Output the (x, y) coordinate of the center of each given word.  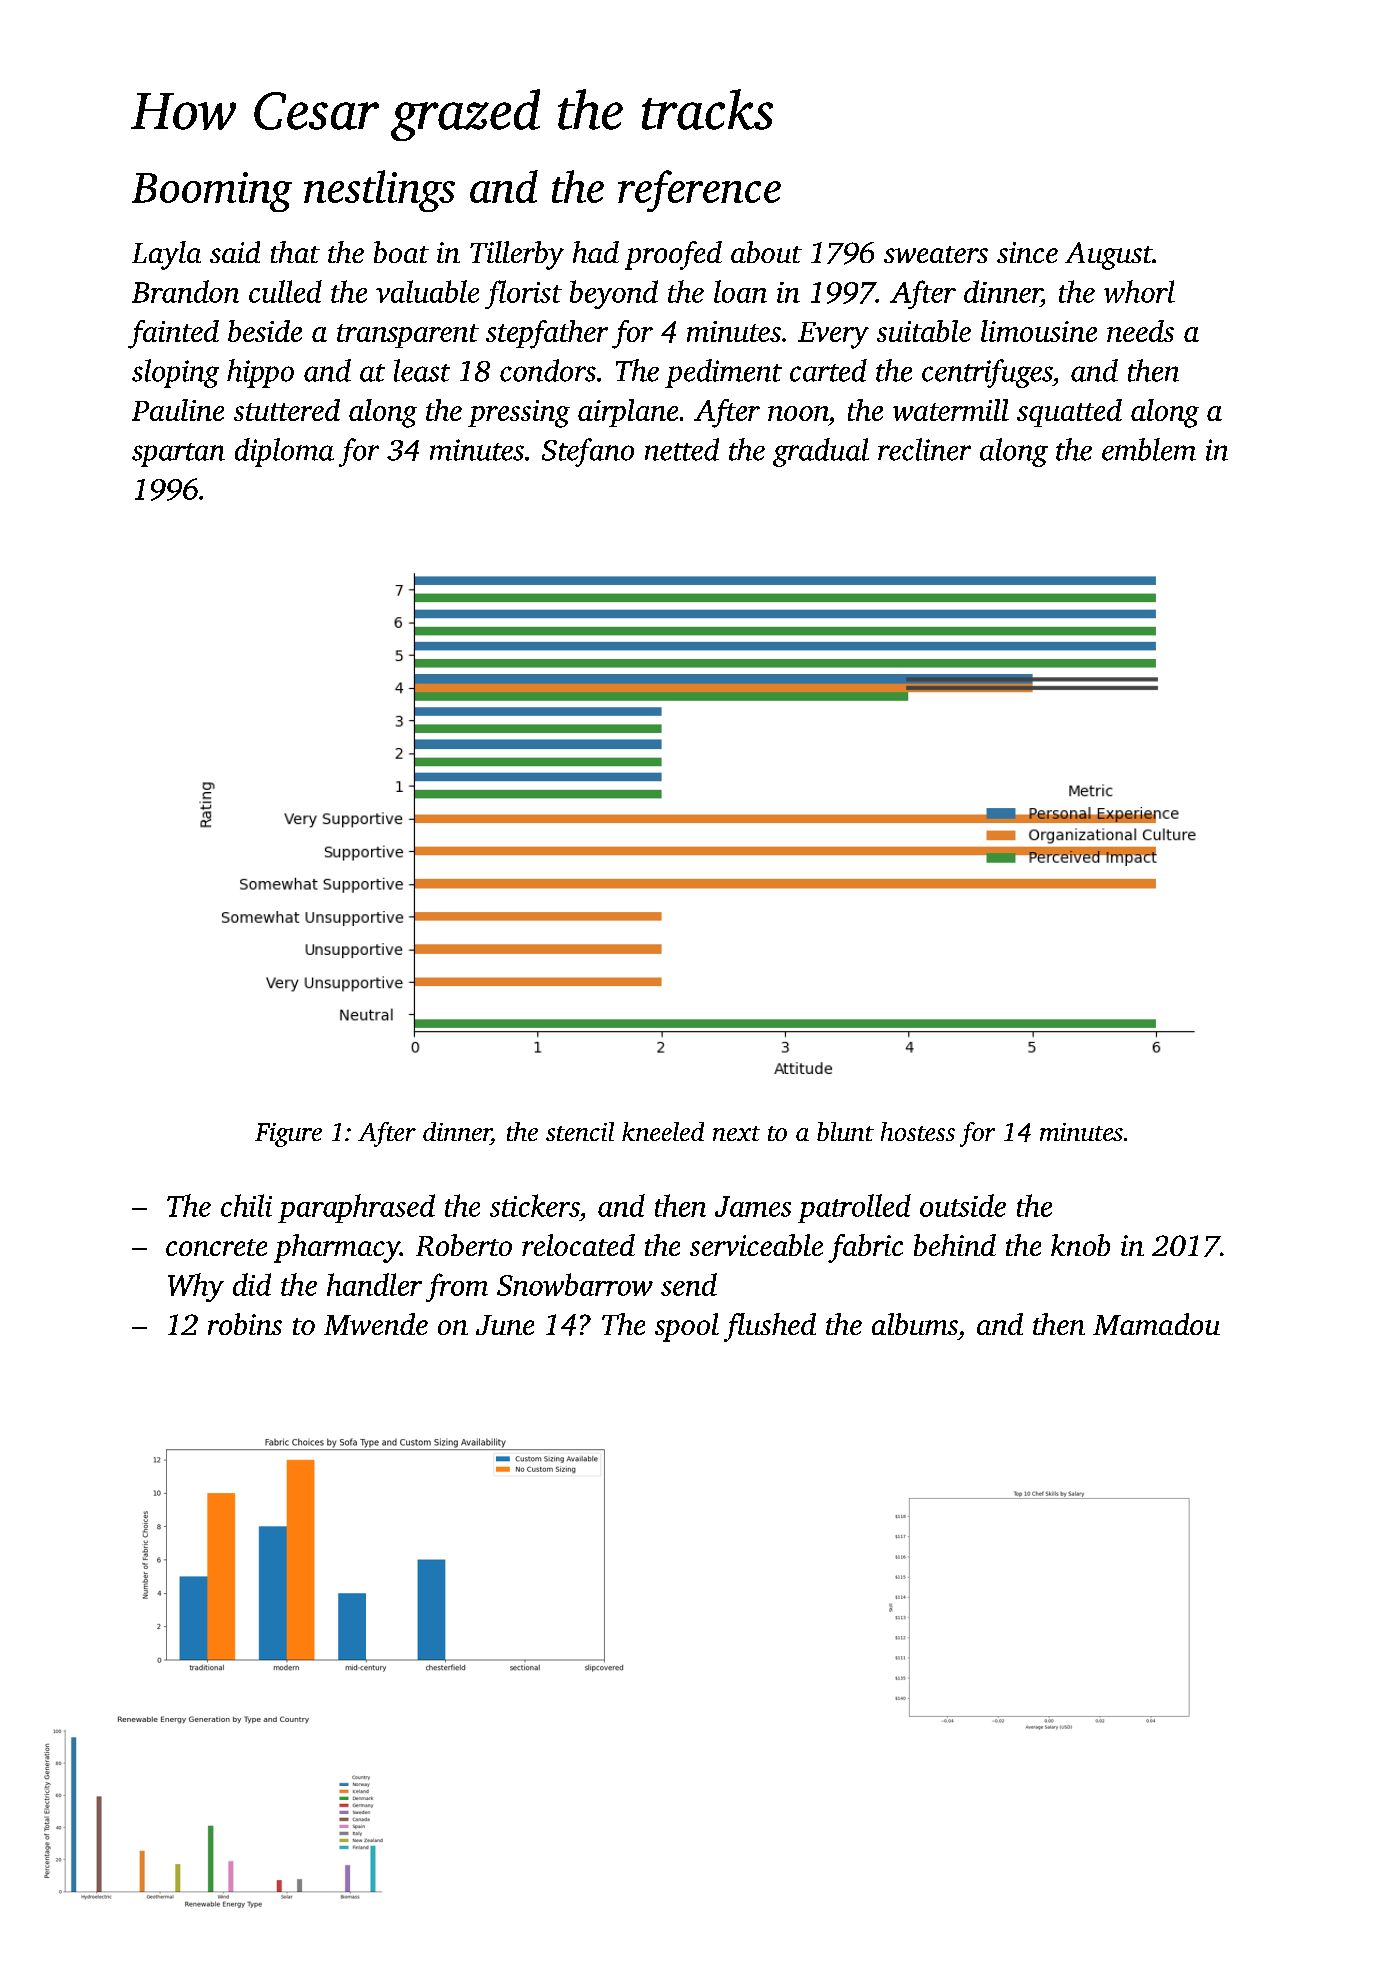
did (252, 1284)
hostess (918, 1131)
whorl (1139, 291)
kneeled (663, 1131)
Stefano (588, 452)
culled (285, 291)
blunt (845, 1131)
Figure (288, 1135)
